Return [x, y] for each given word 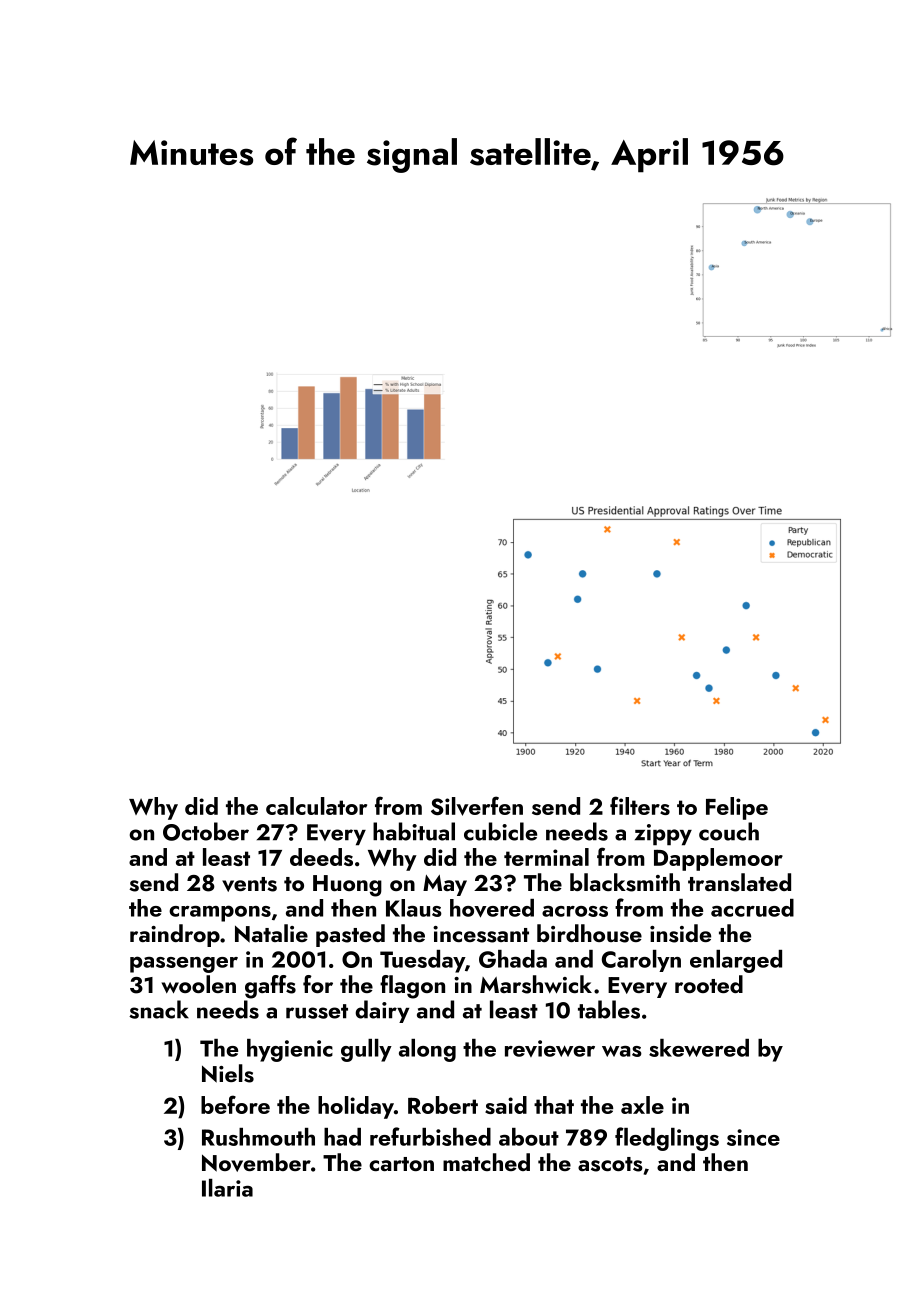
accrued [752, 908]
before [235, 1104]
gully [366, 1050]
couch [729, 831]
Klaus [414, 908]
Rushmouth [258, 1137]
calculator [316, 806]
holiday [356, 1107]
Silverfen [477, 806]
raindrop [175, 935]
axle [642, 1105]
